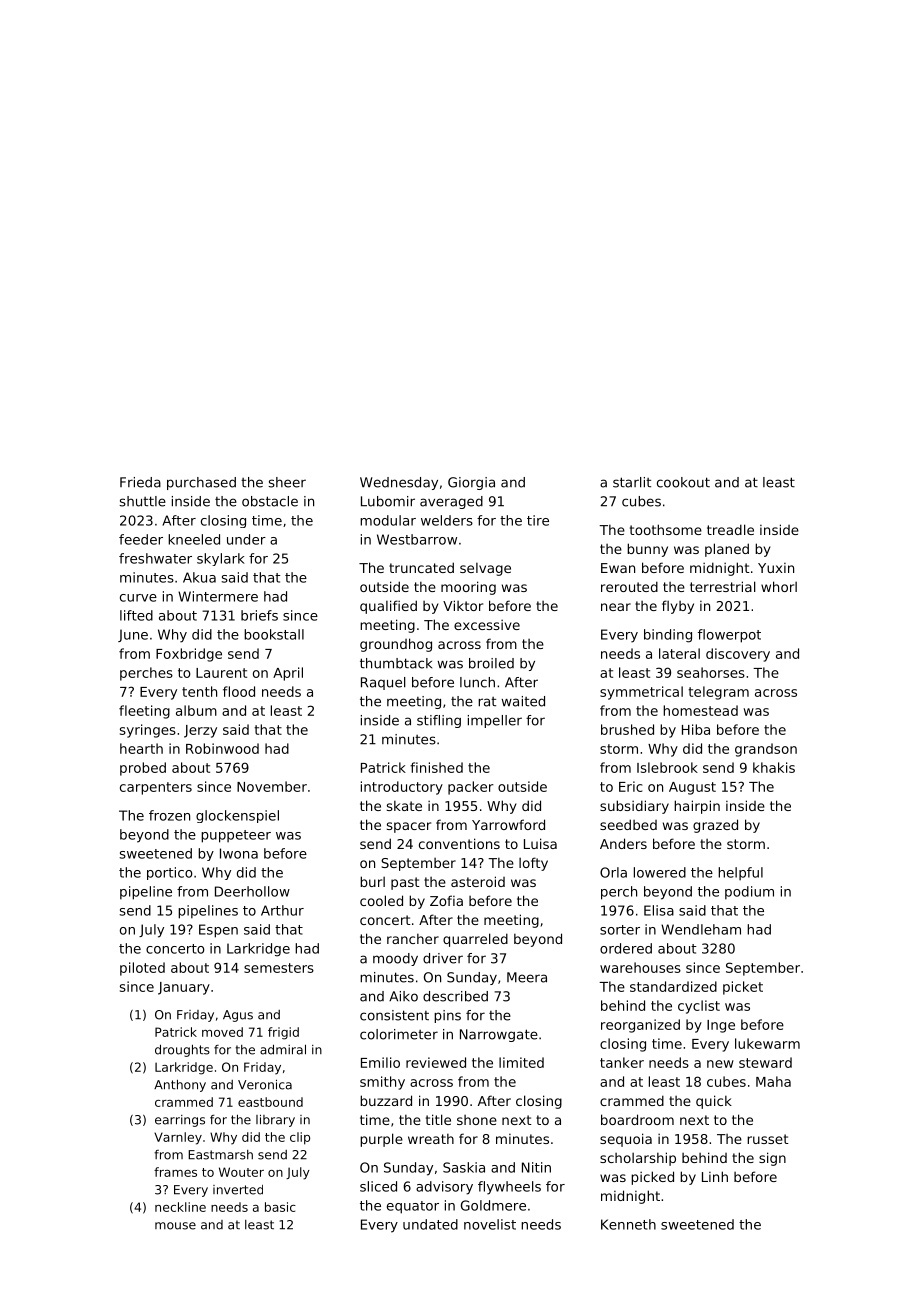  What do you see at coordinates (738, 655) in the document?
I see `discovery` at bounding box center [738, 655].
